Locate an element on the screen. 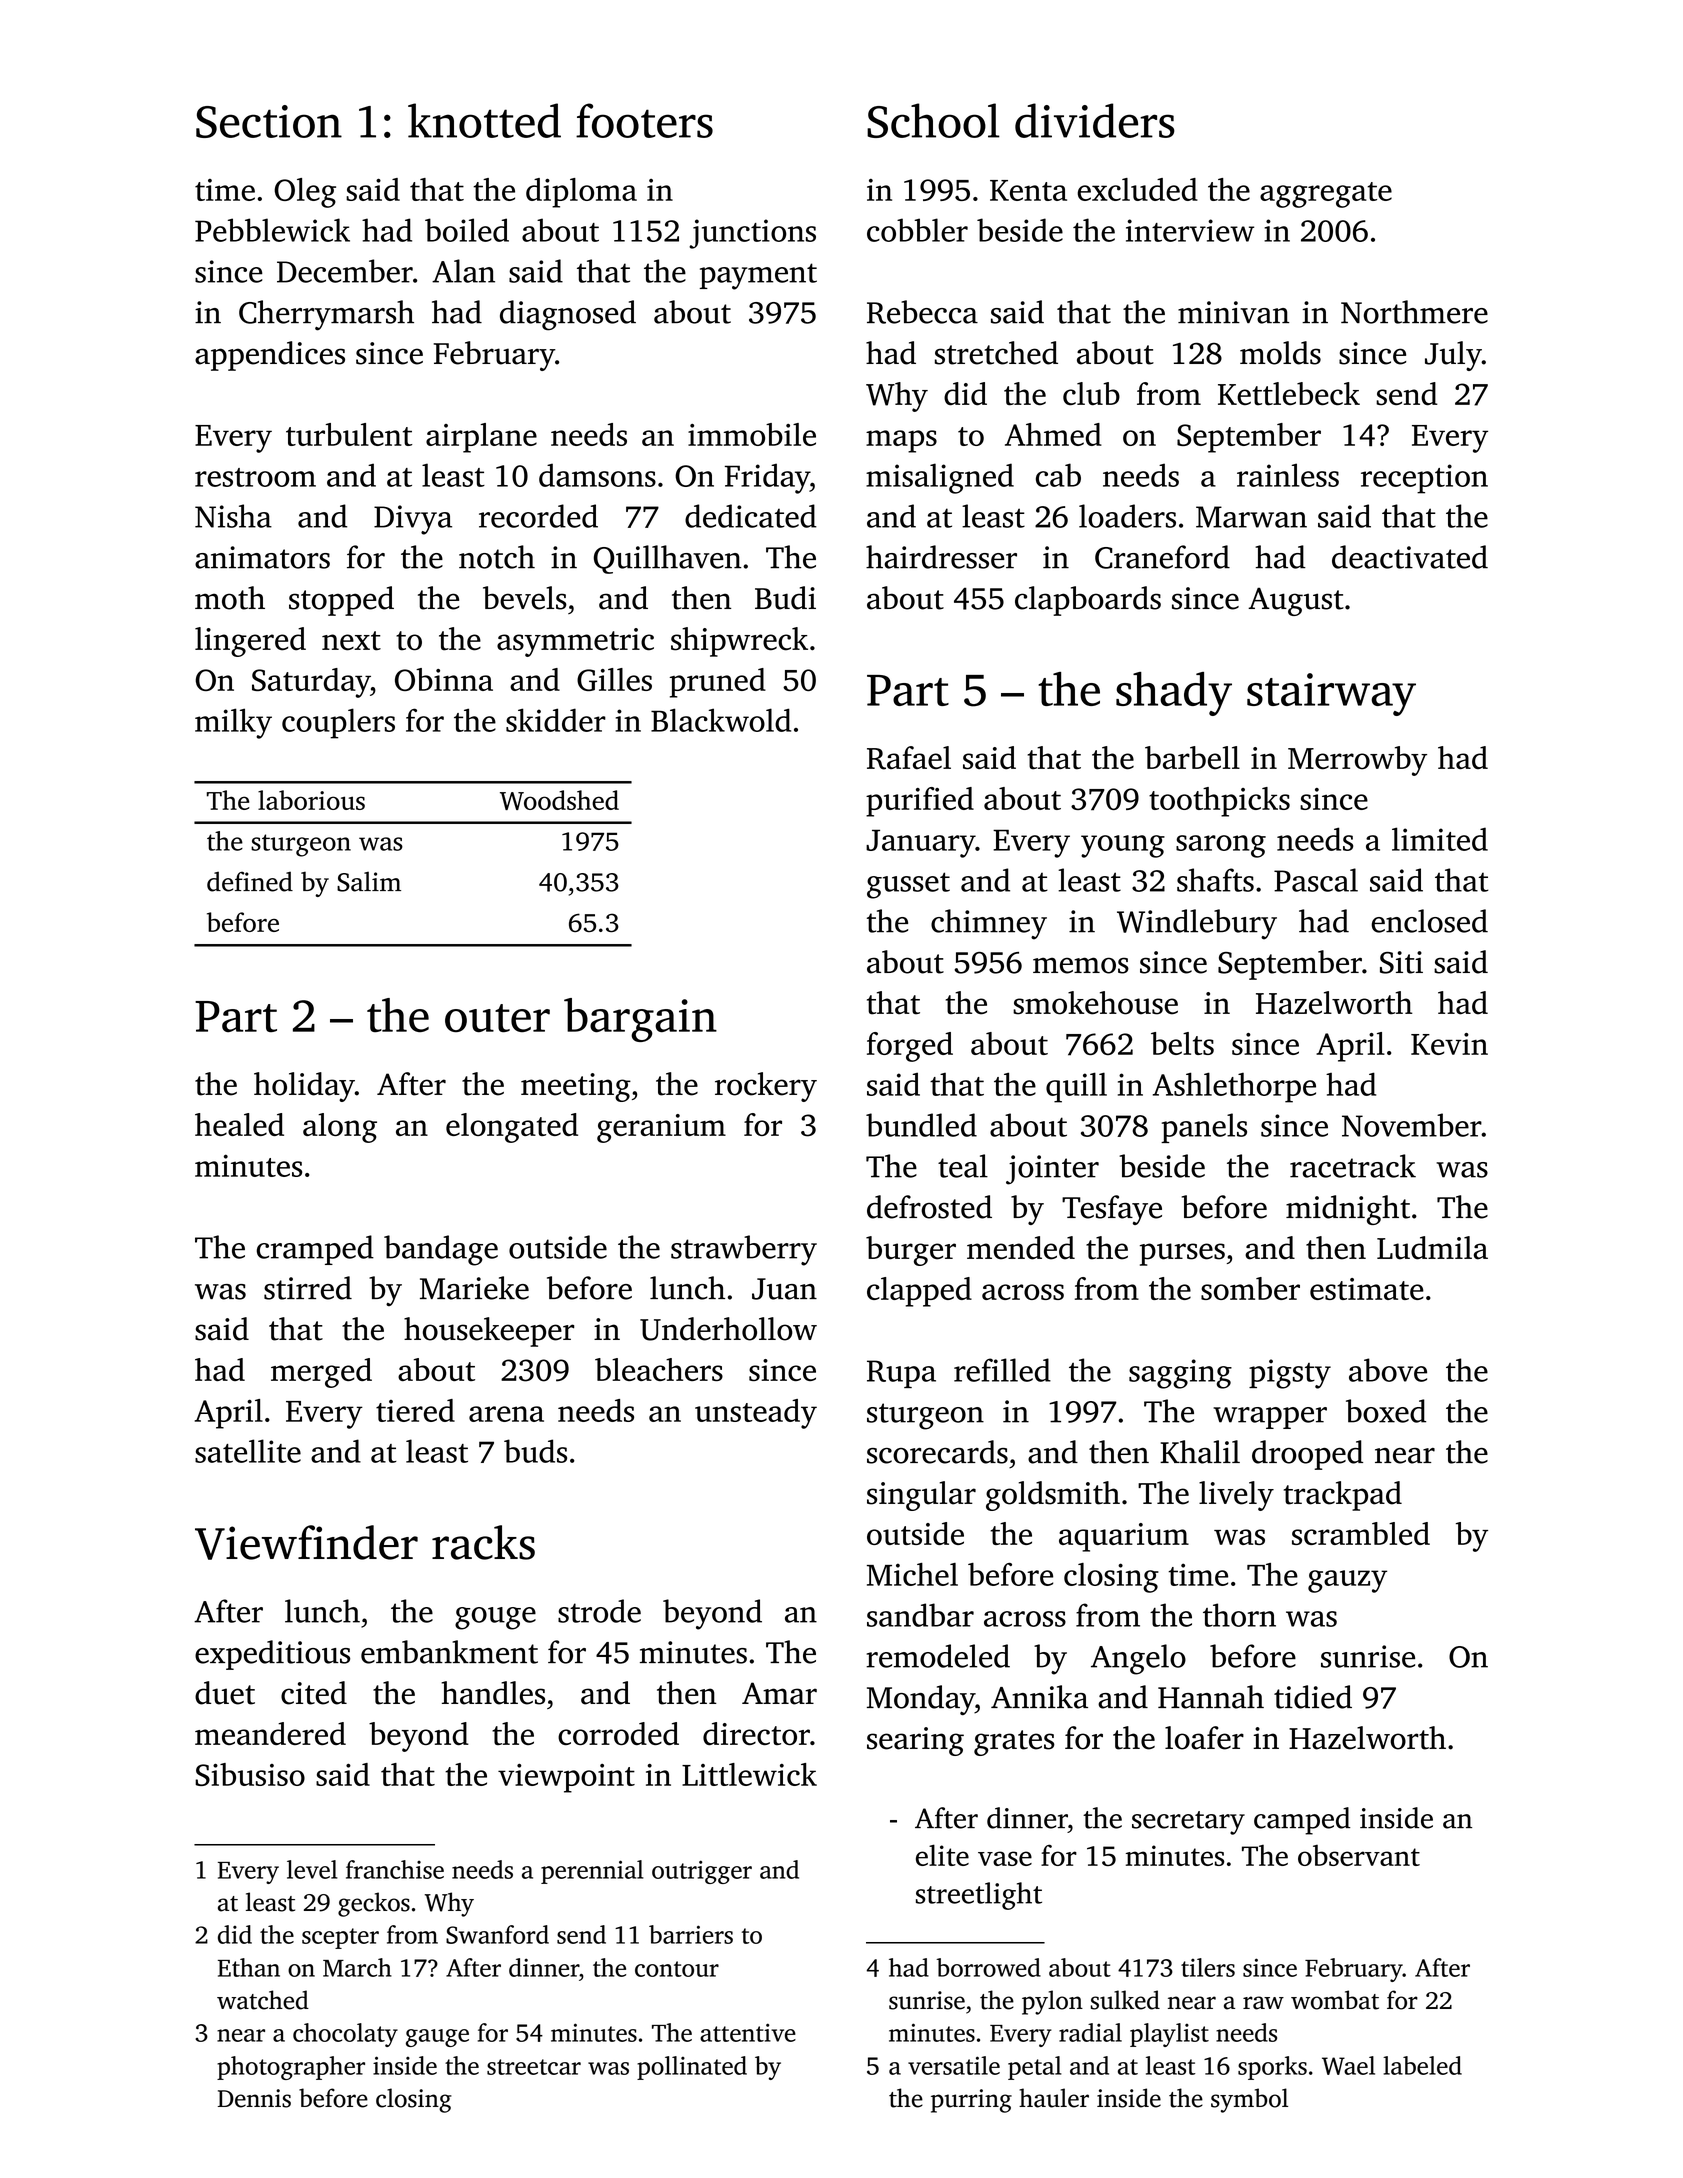 Image resolution: width=1683 pixels, height=2178 pixels. streetcar is located at coordinates (534, 2067).
